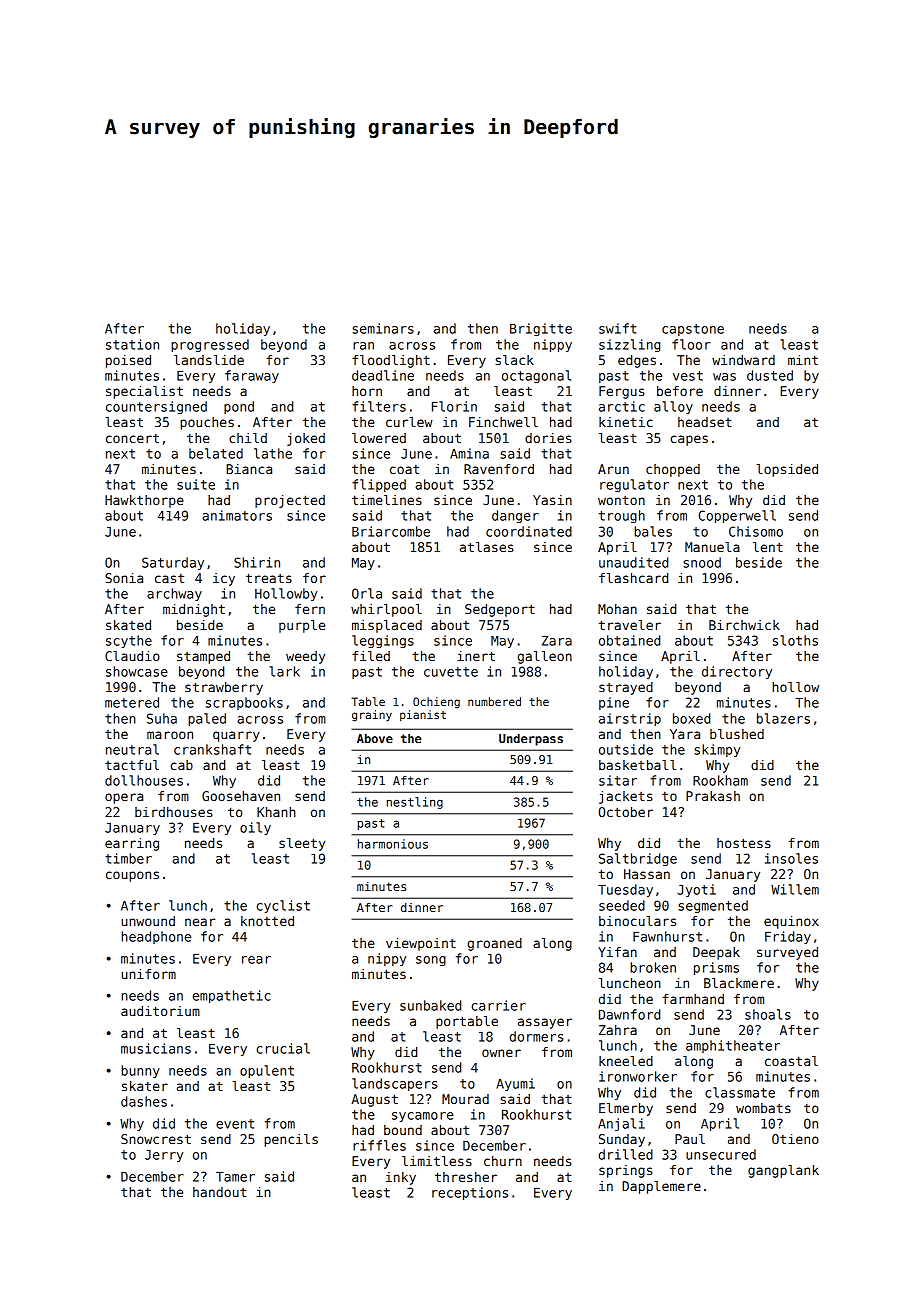  I want to click on groaned, so click(495, 944).
